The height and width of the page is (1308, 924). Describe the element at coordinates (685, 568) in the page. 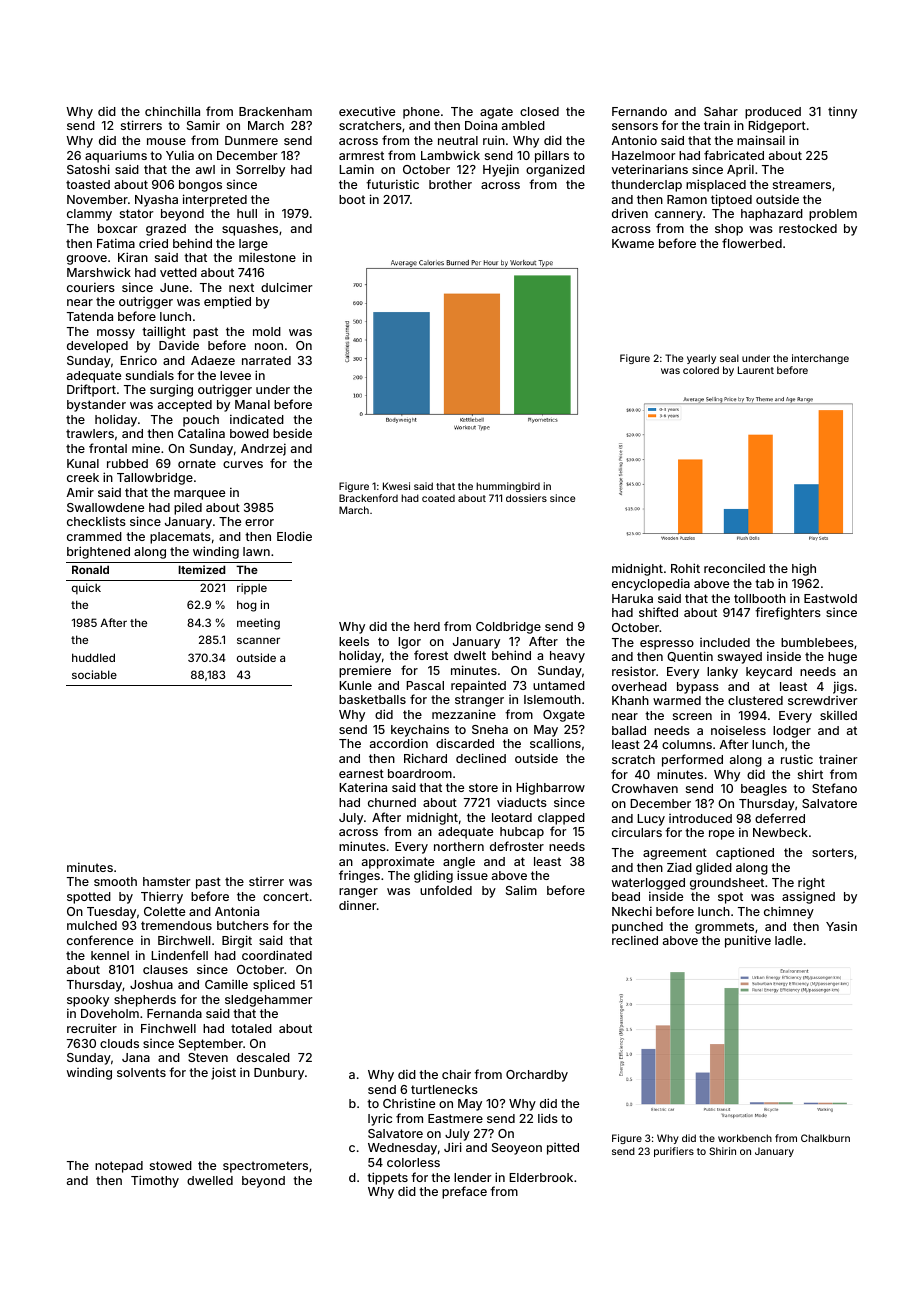

I see `Rohit` at that location.
